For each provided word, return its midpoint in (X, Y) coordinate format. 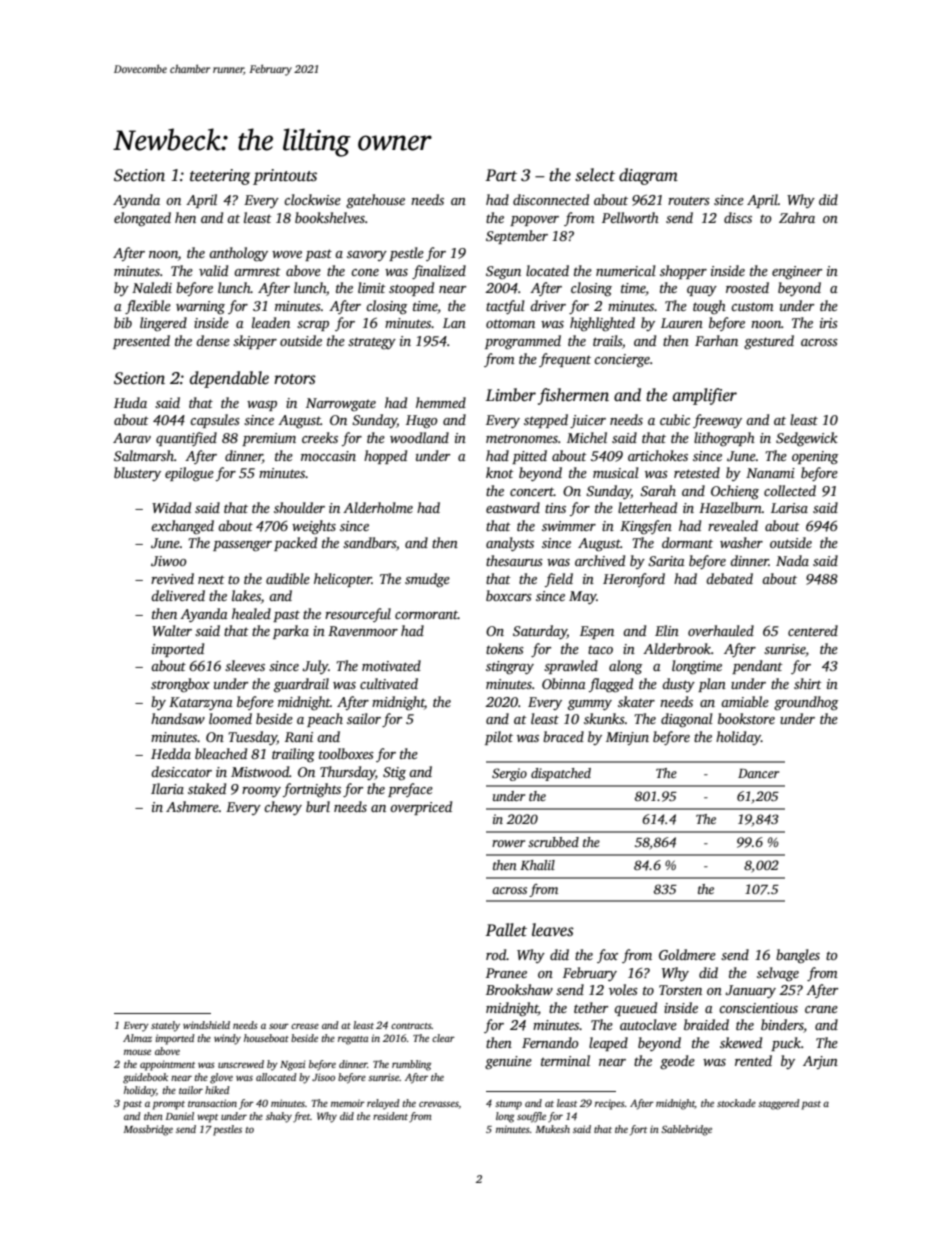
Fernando (550, 1042)
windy (227, 1039)
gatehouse (375, 201)
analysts (510, 544)
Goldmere (687, 954)
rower (508, 843)
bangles (798, 956)
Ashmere (192, 806)
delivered (178, 595)
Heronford (634, 580)
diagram (648, 176)
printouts (285, 177)
